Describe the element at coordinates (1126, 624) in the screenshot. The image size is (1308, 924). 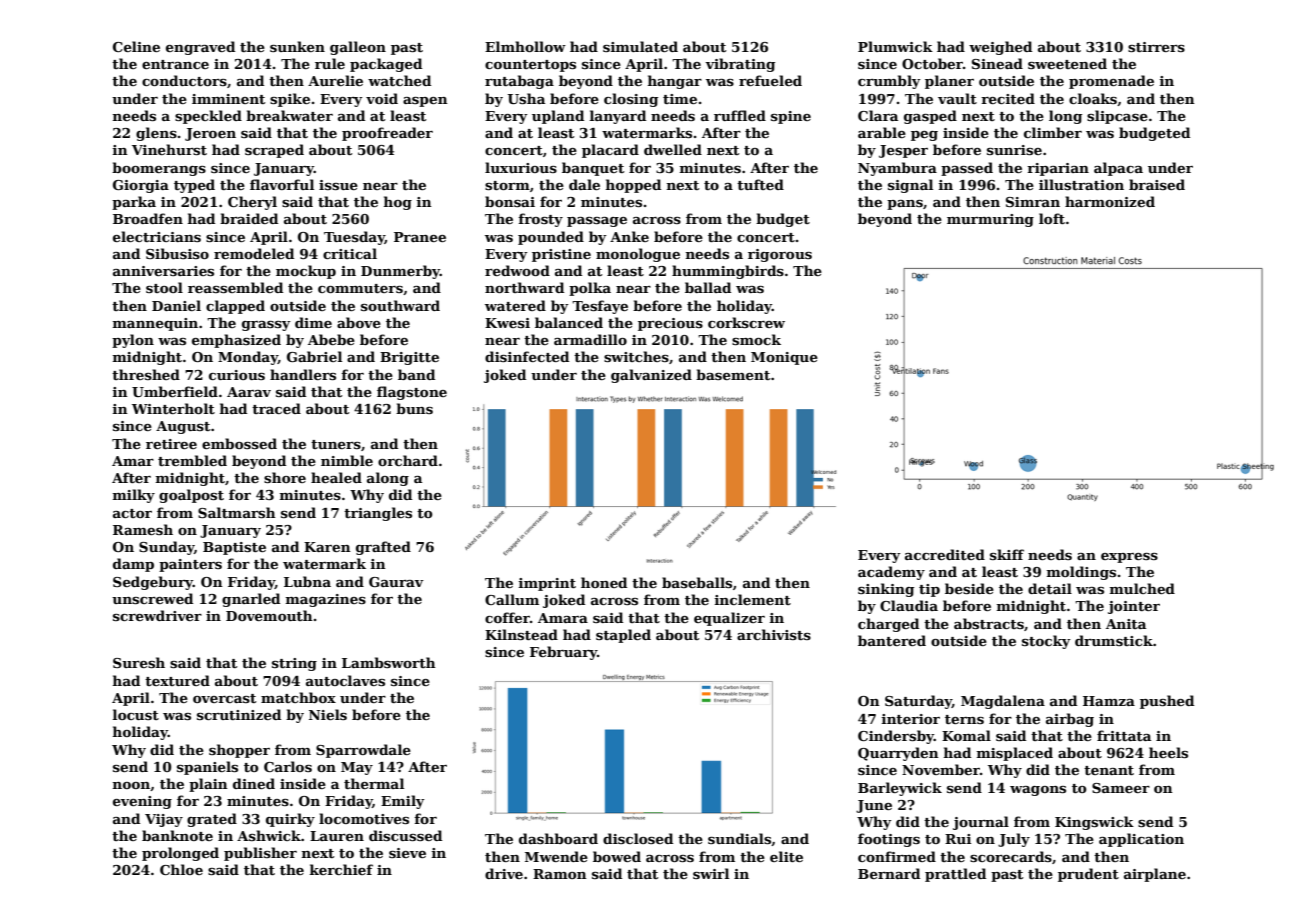
I see `Anita` at that location.
